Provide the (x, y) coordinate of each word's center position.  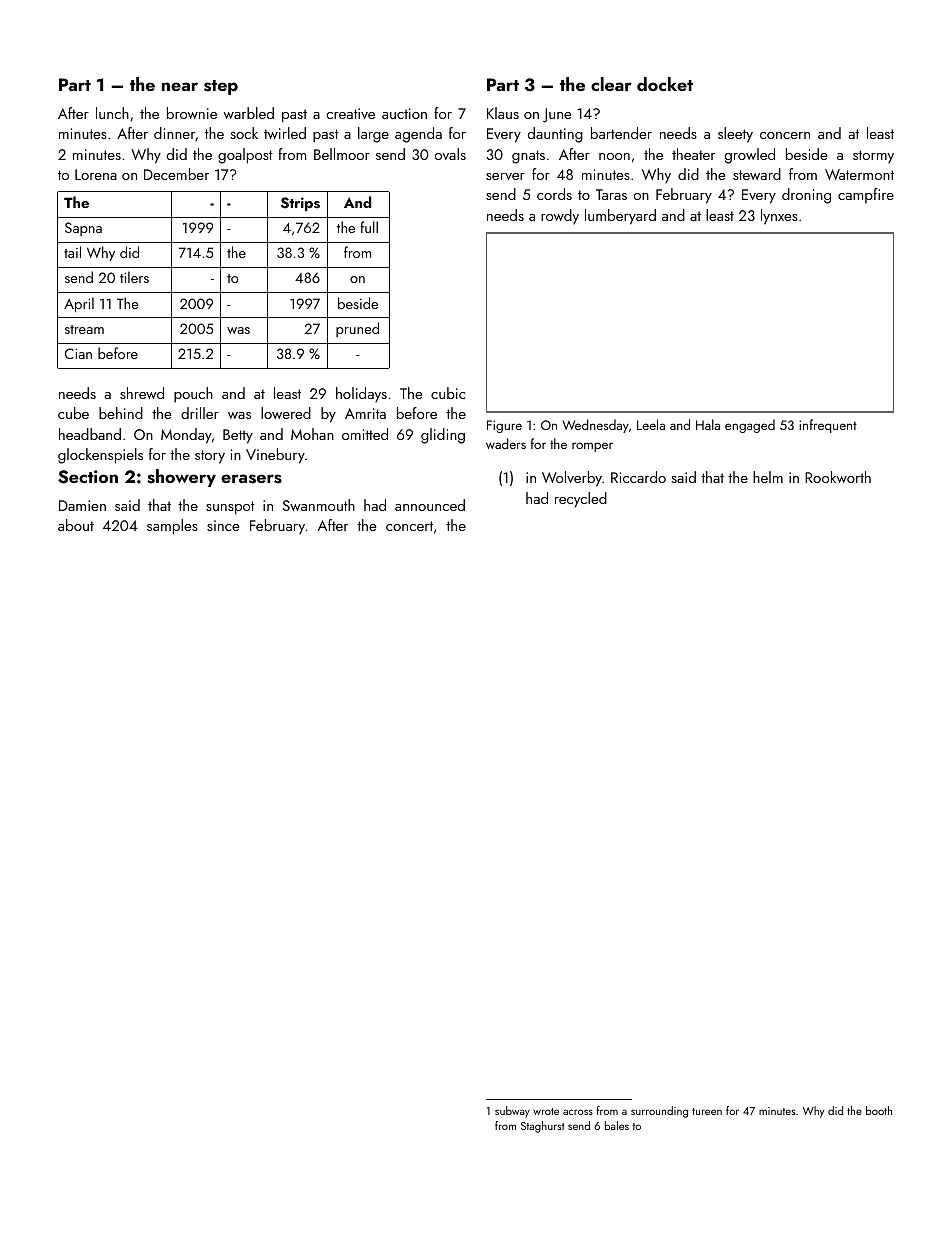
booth (879, 1110)
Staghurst (543, 1127)
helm (768, 477)
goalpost (245, 156)
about (76, 525)
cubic (448, 393)
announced (430, 505)
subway (512, 1112)
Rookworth (838, 477)
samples (172, 527)
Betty (238, 436)
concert (409, 526)
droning (806, 196)
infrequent (828, 426)
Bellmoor (342, 154)
